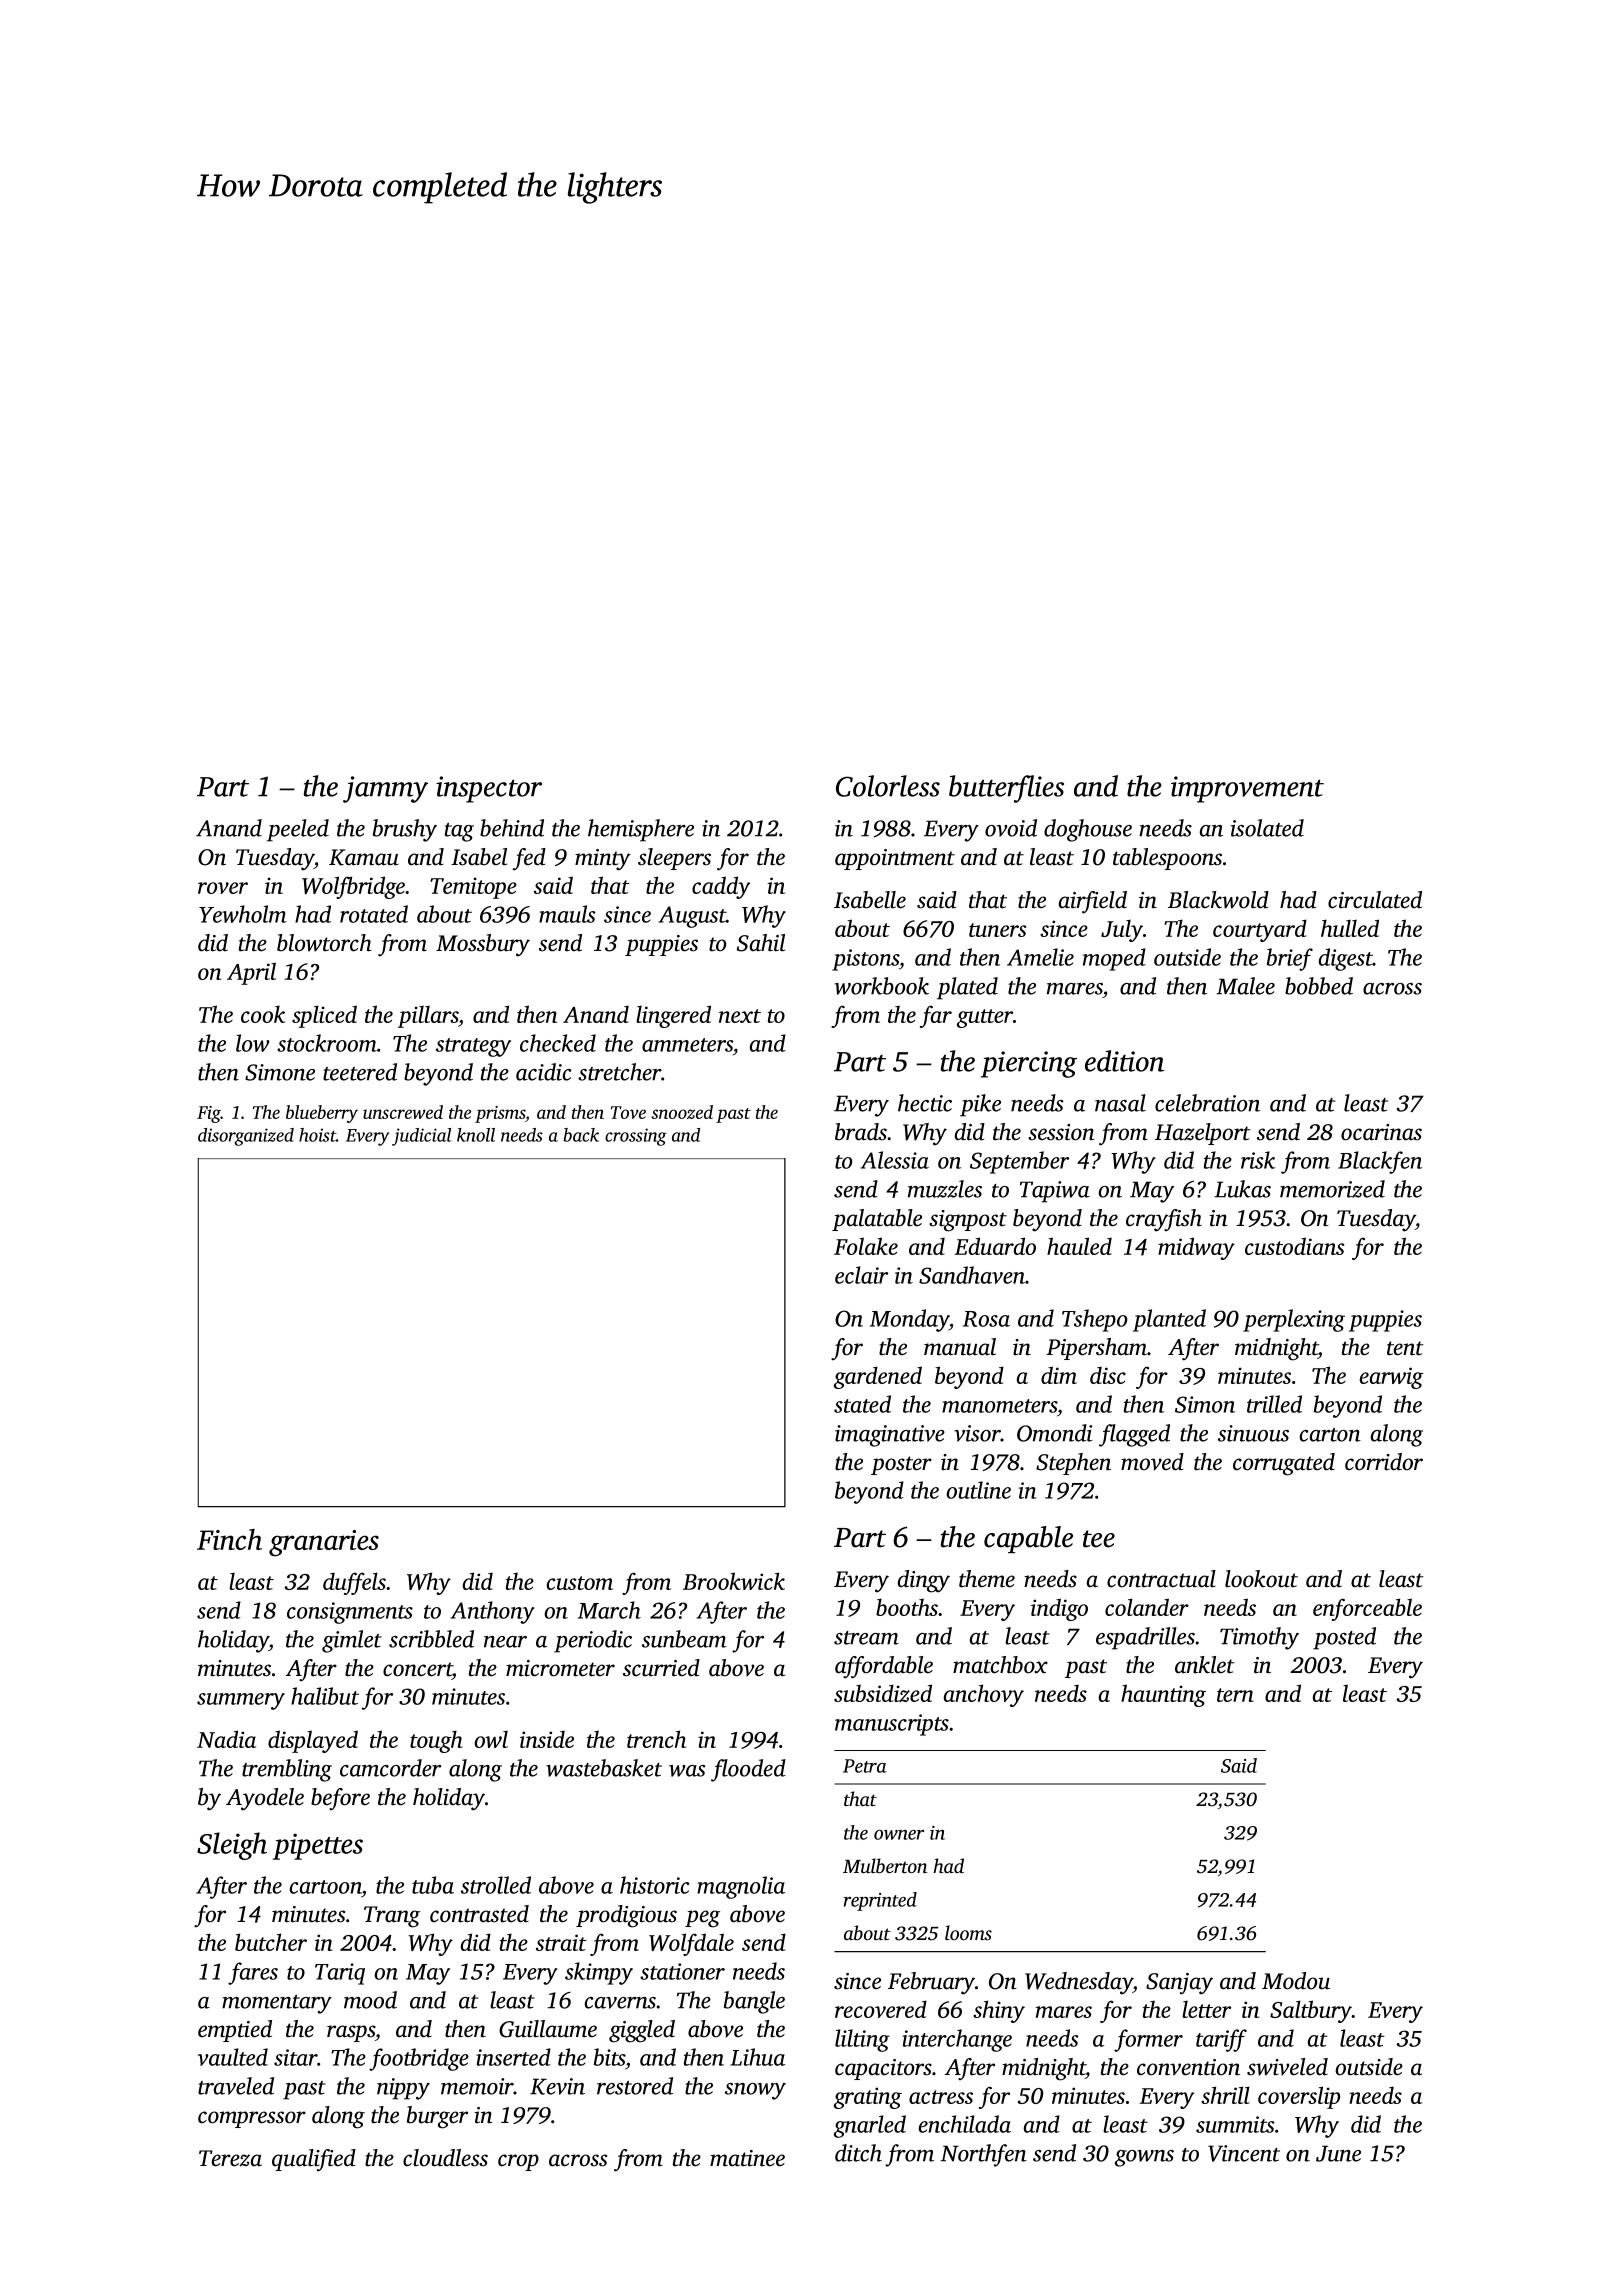 The width and height of the page is (1620, 2292). Describe the element at coordinates (1144, 2158) in the page. I see `gowns` at that location.
